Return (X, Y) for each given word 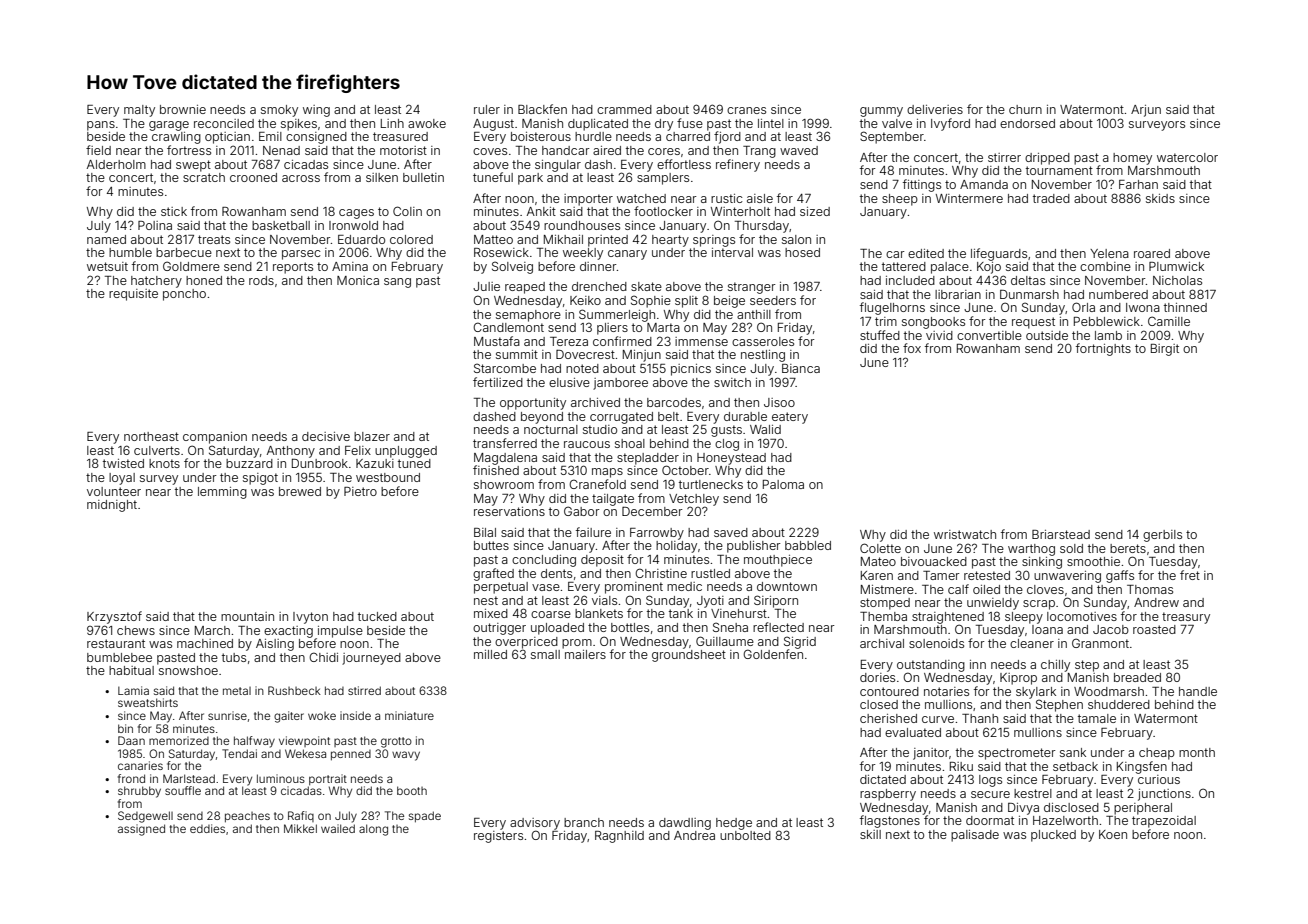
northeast (151, 436)
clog (727, 445)
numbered (1118, 294)
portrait (328, 779)
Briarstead (1061, 534)
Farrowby (657, 534)
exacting (288, 632)
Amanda (984, 184)
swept (193, 166)
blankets (599, 613)
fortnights (1103, 349)
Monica (358, 280)
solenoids (936, 643)
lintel (771, 123)
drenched (599, 286)
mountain (247, 616)
